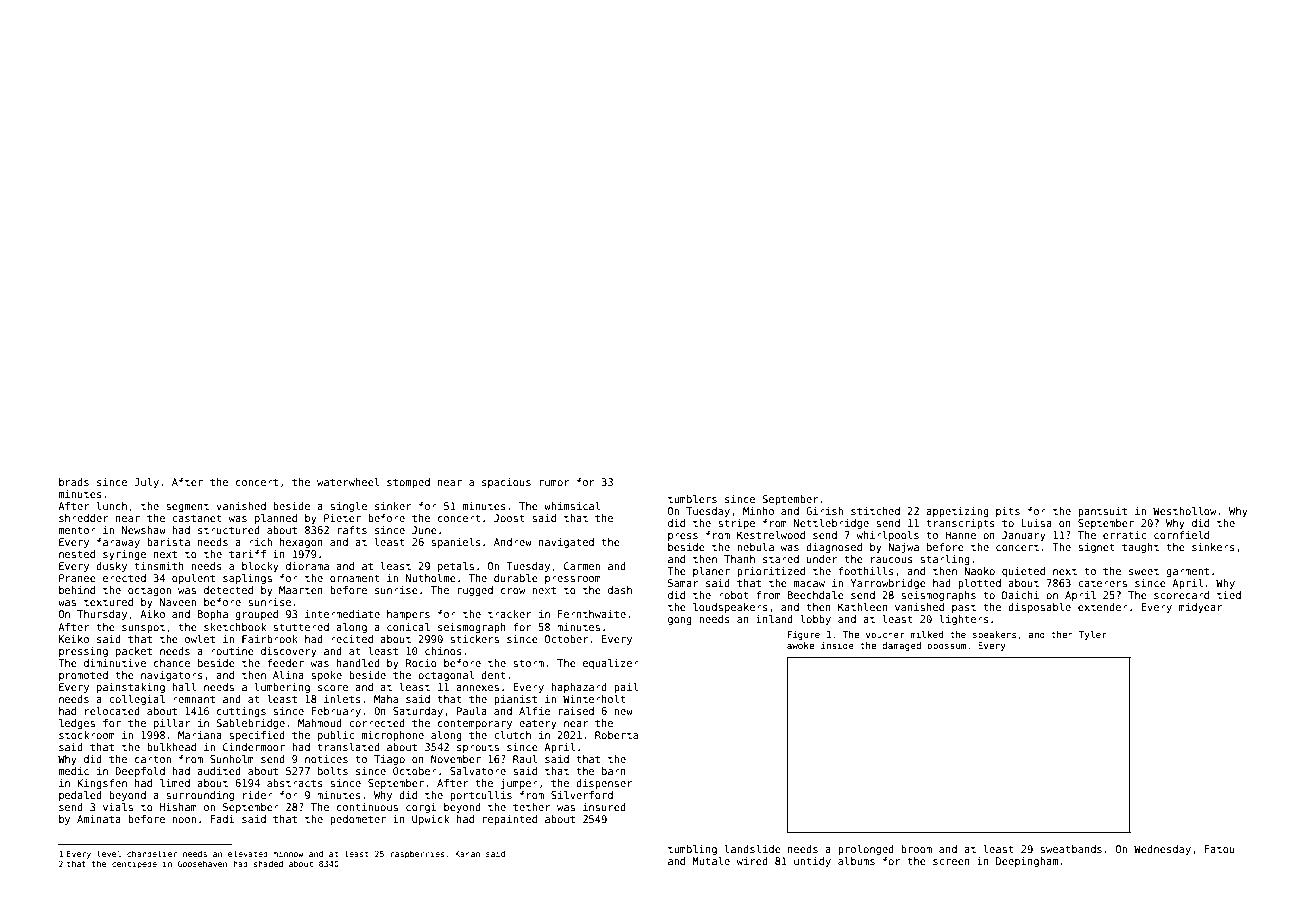  I want to click on medic, so click(74, 771).
